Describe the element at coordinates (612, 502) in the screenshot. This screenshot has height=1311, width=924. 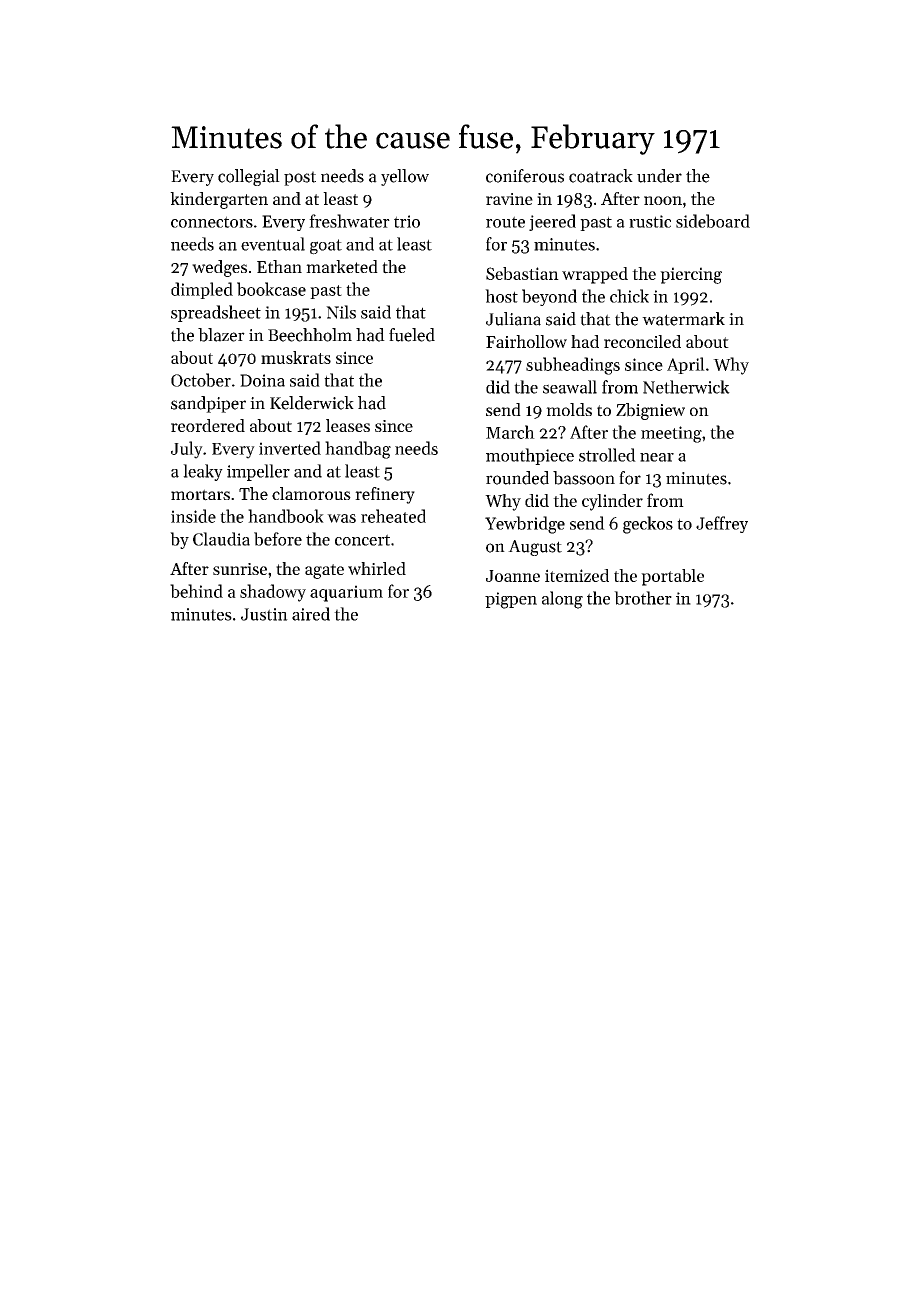
I see `cylinder` at that location.
